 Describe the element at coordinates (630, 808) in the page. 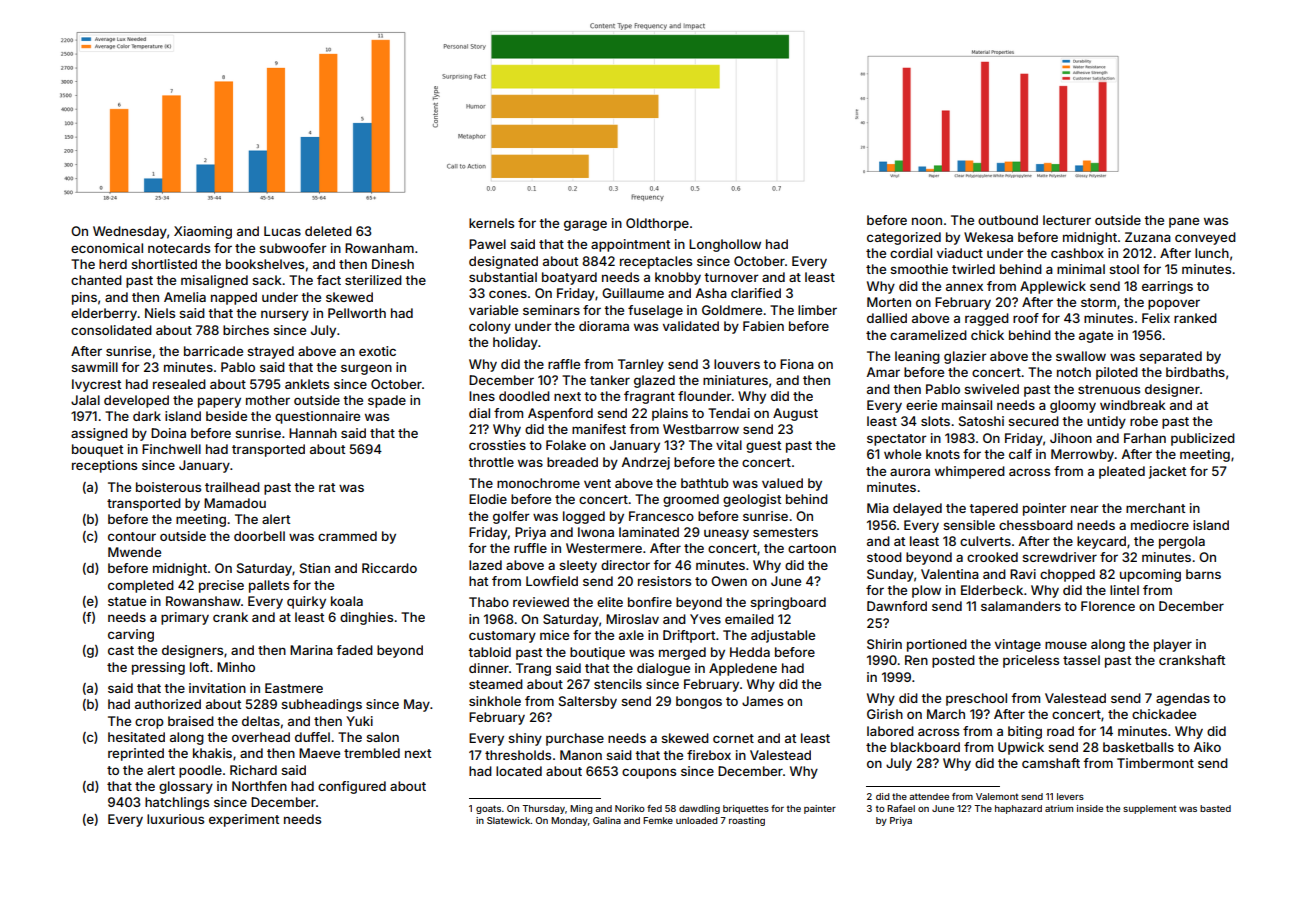

I see `Noriko` at that location.
